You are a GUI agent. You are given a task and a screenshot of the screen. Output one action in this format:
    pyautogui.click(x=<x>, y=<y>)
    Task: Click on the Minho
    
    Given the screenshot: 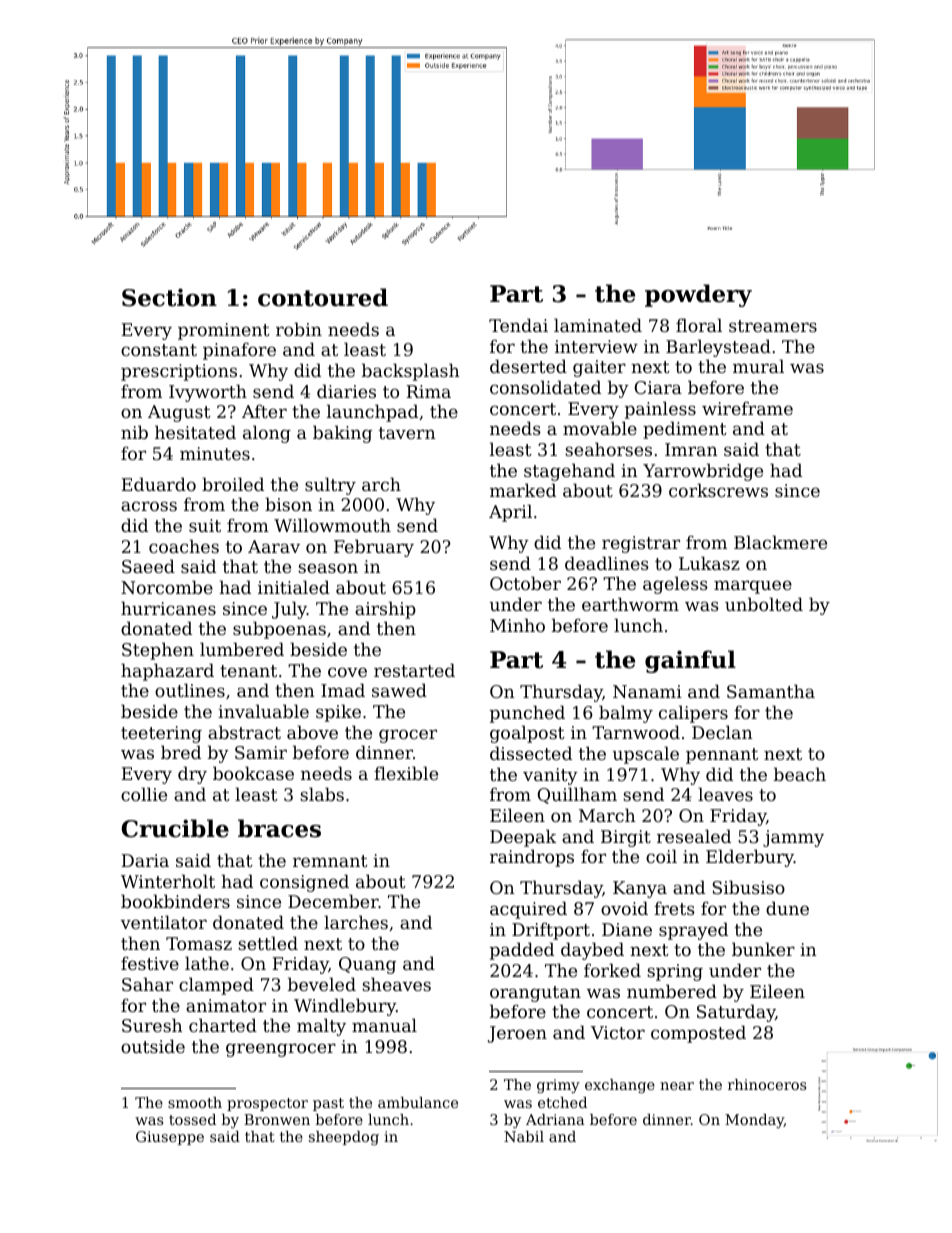 What is the action you would take?
    pyautogui.click(x=517, y=625)
